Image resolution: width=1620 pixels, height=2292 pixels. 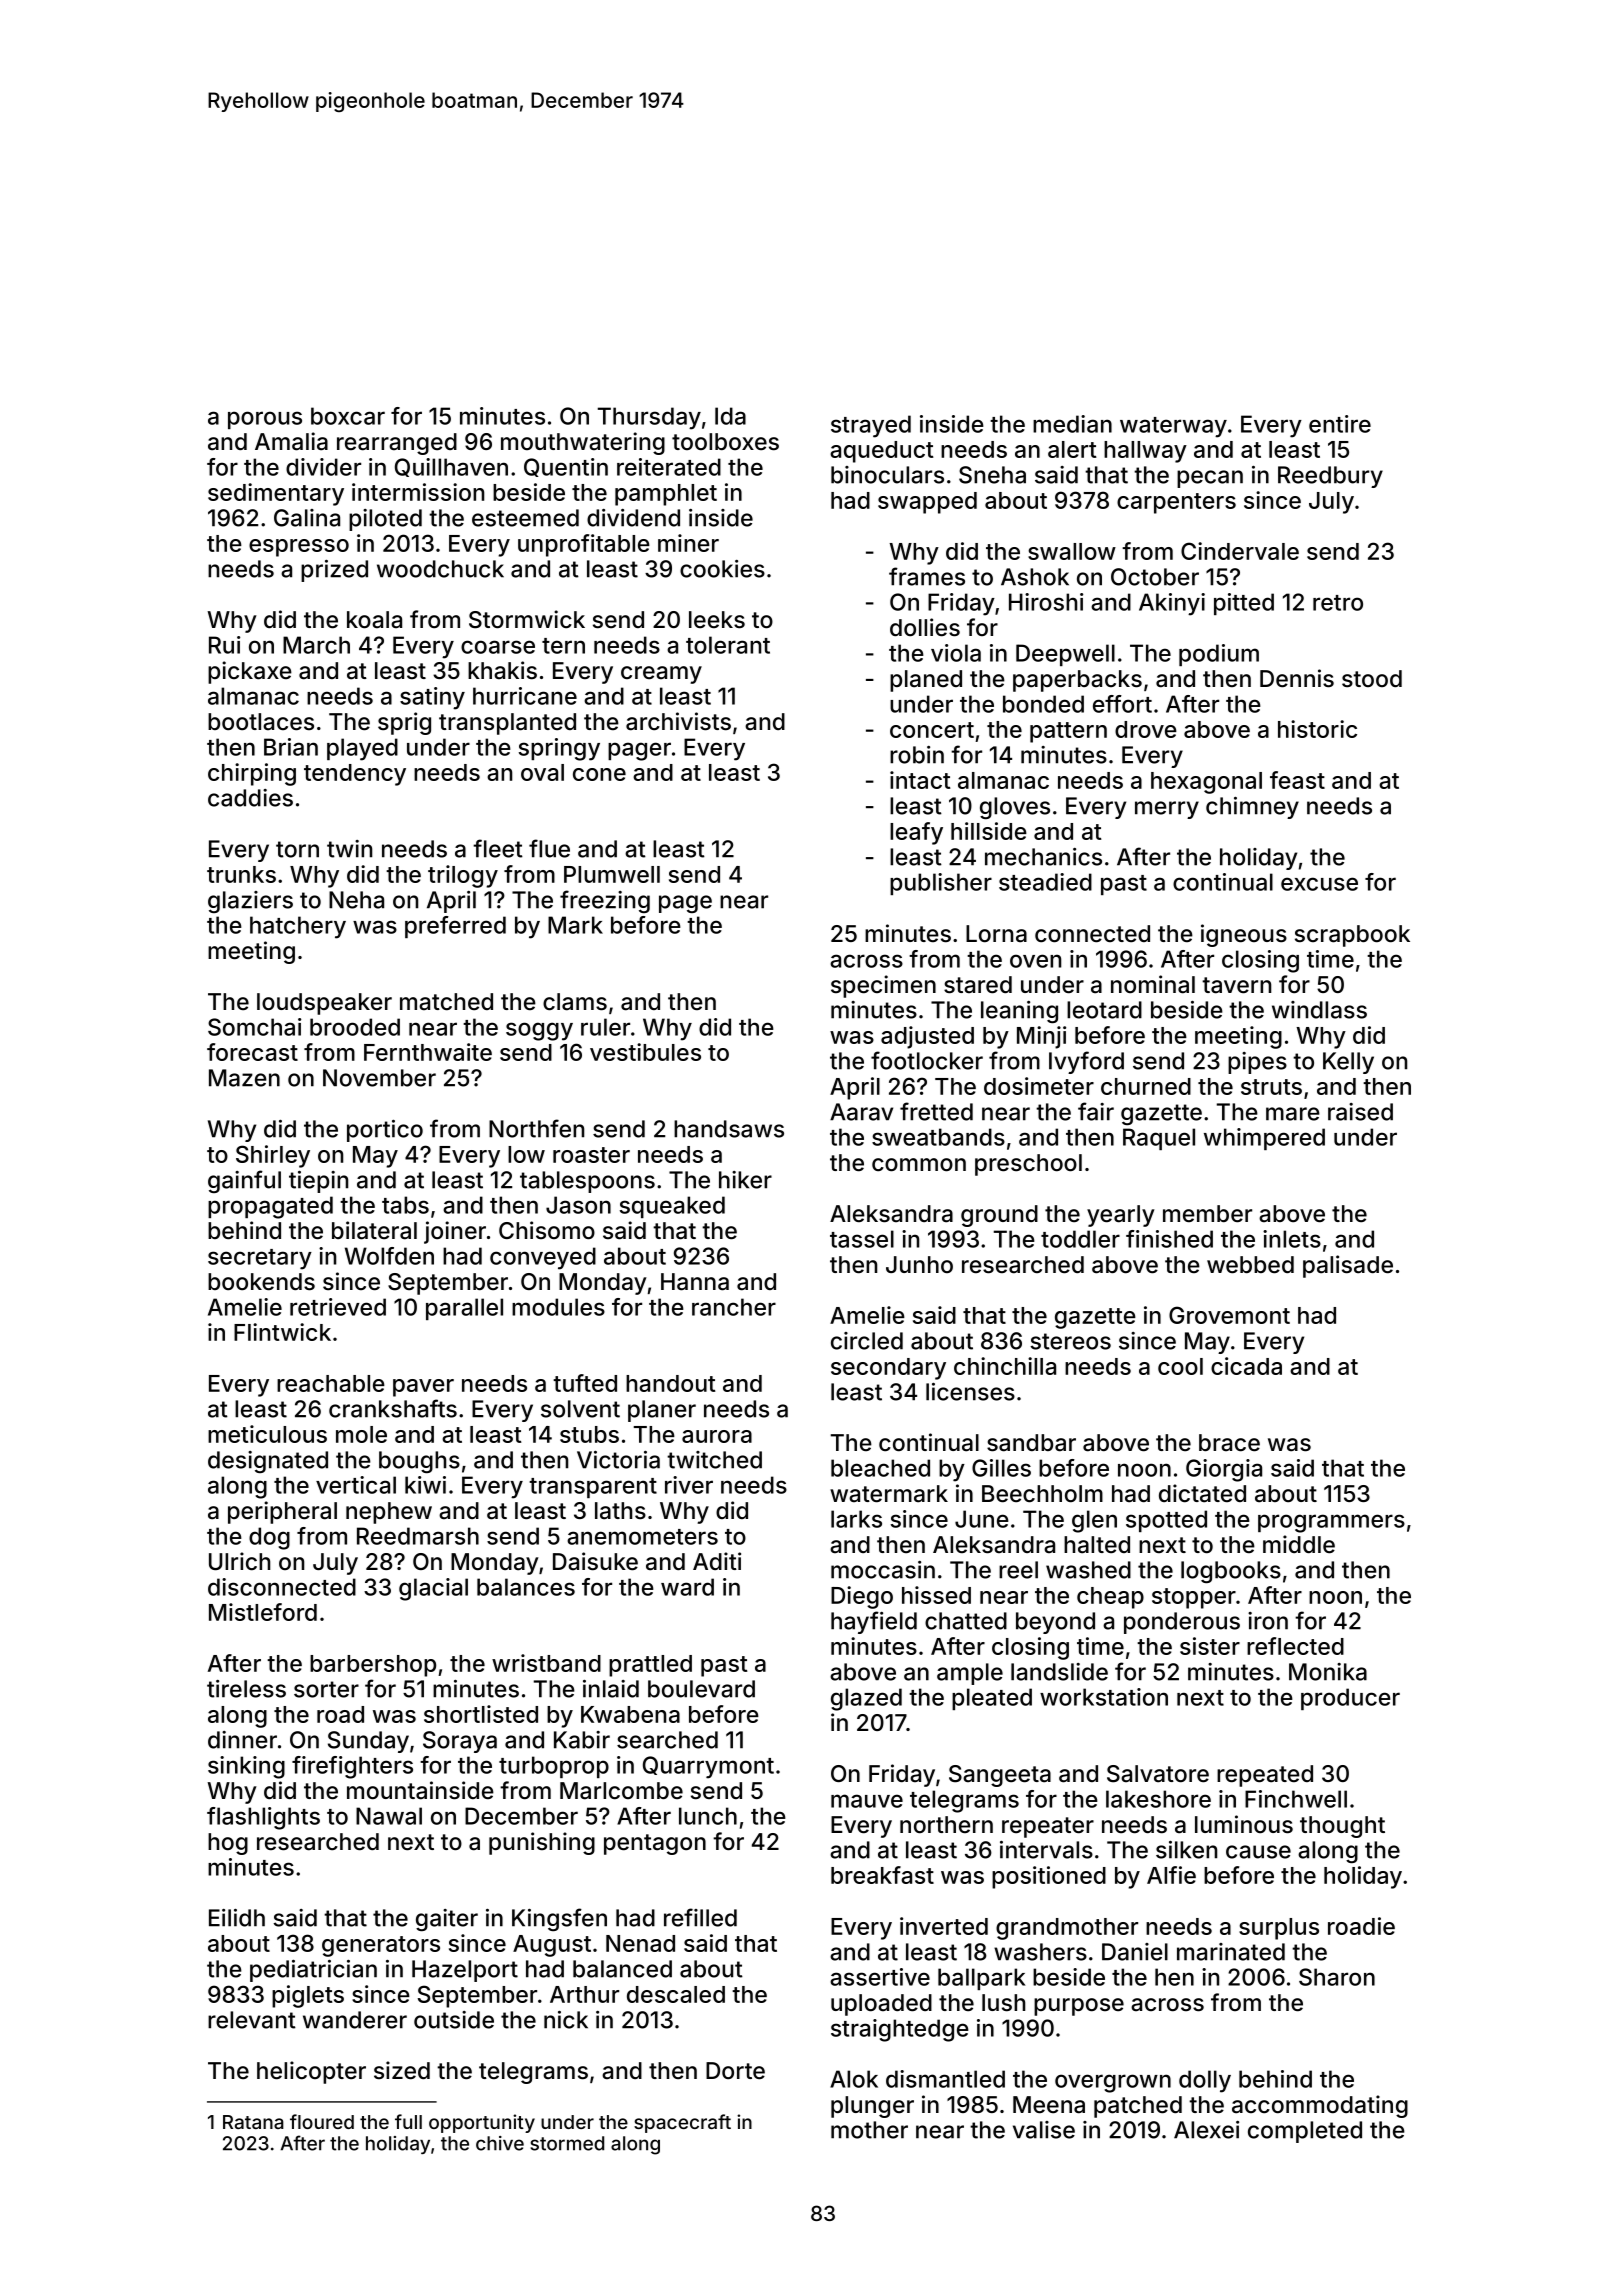 What do you see at coordinates (539, 1031) in the screenshot?
I see `soggy` at bounding box center [539, 1031].
